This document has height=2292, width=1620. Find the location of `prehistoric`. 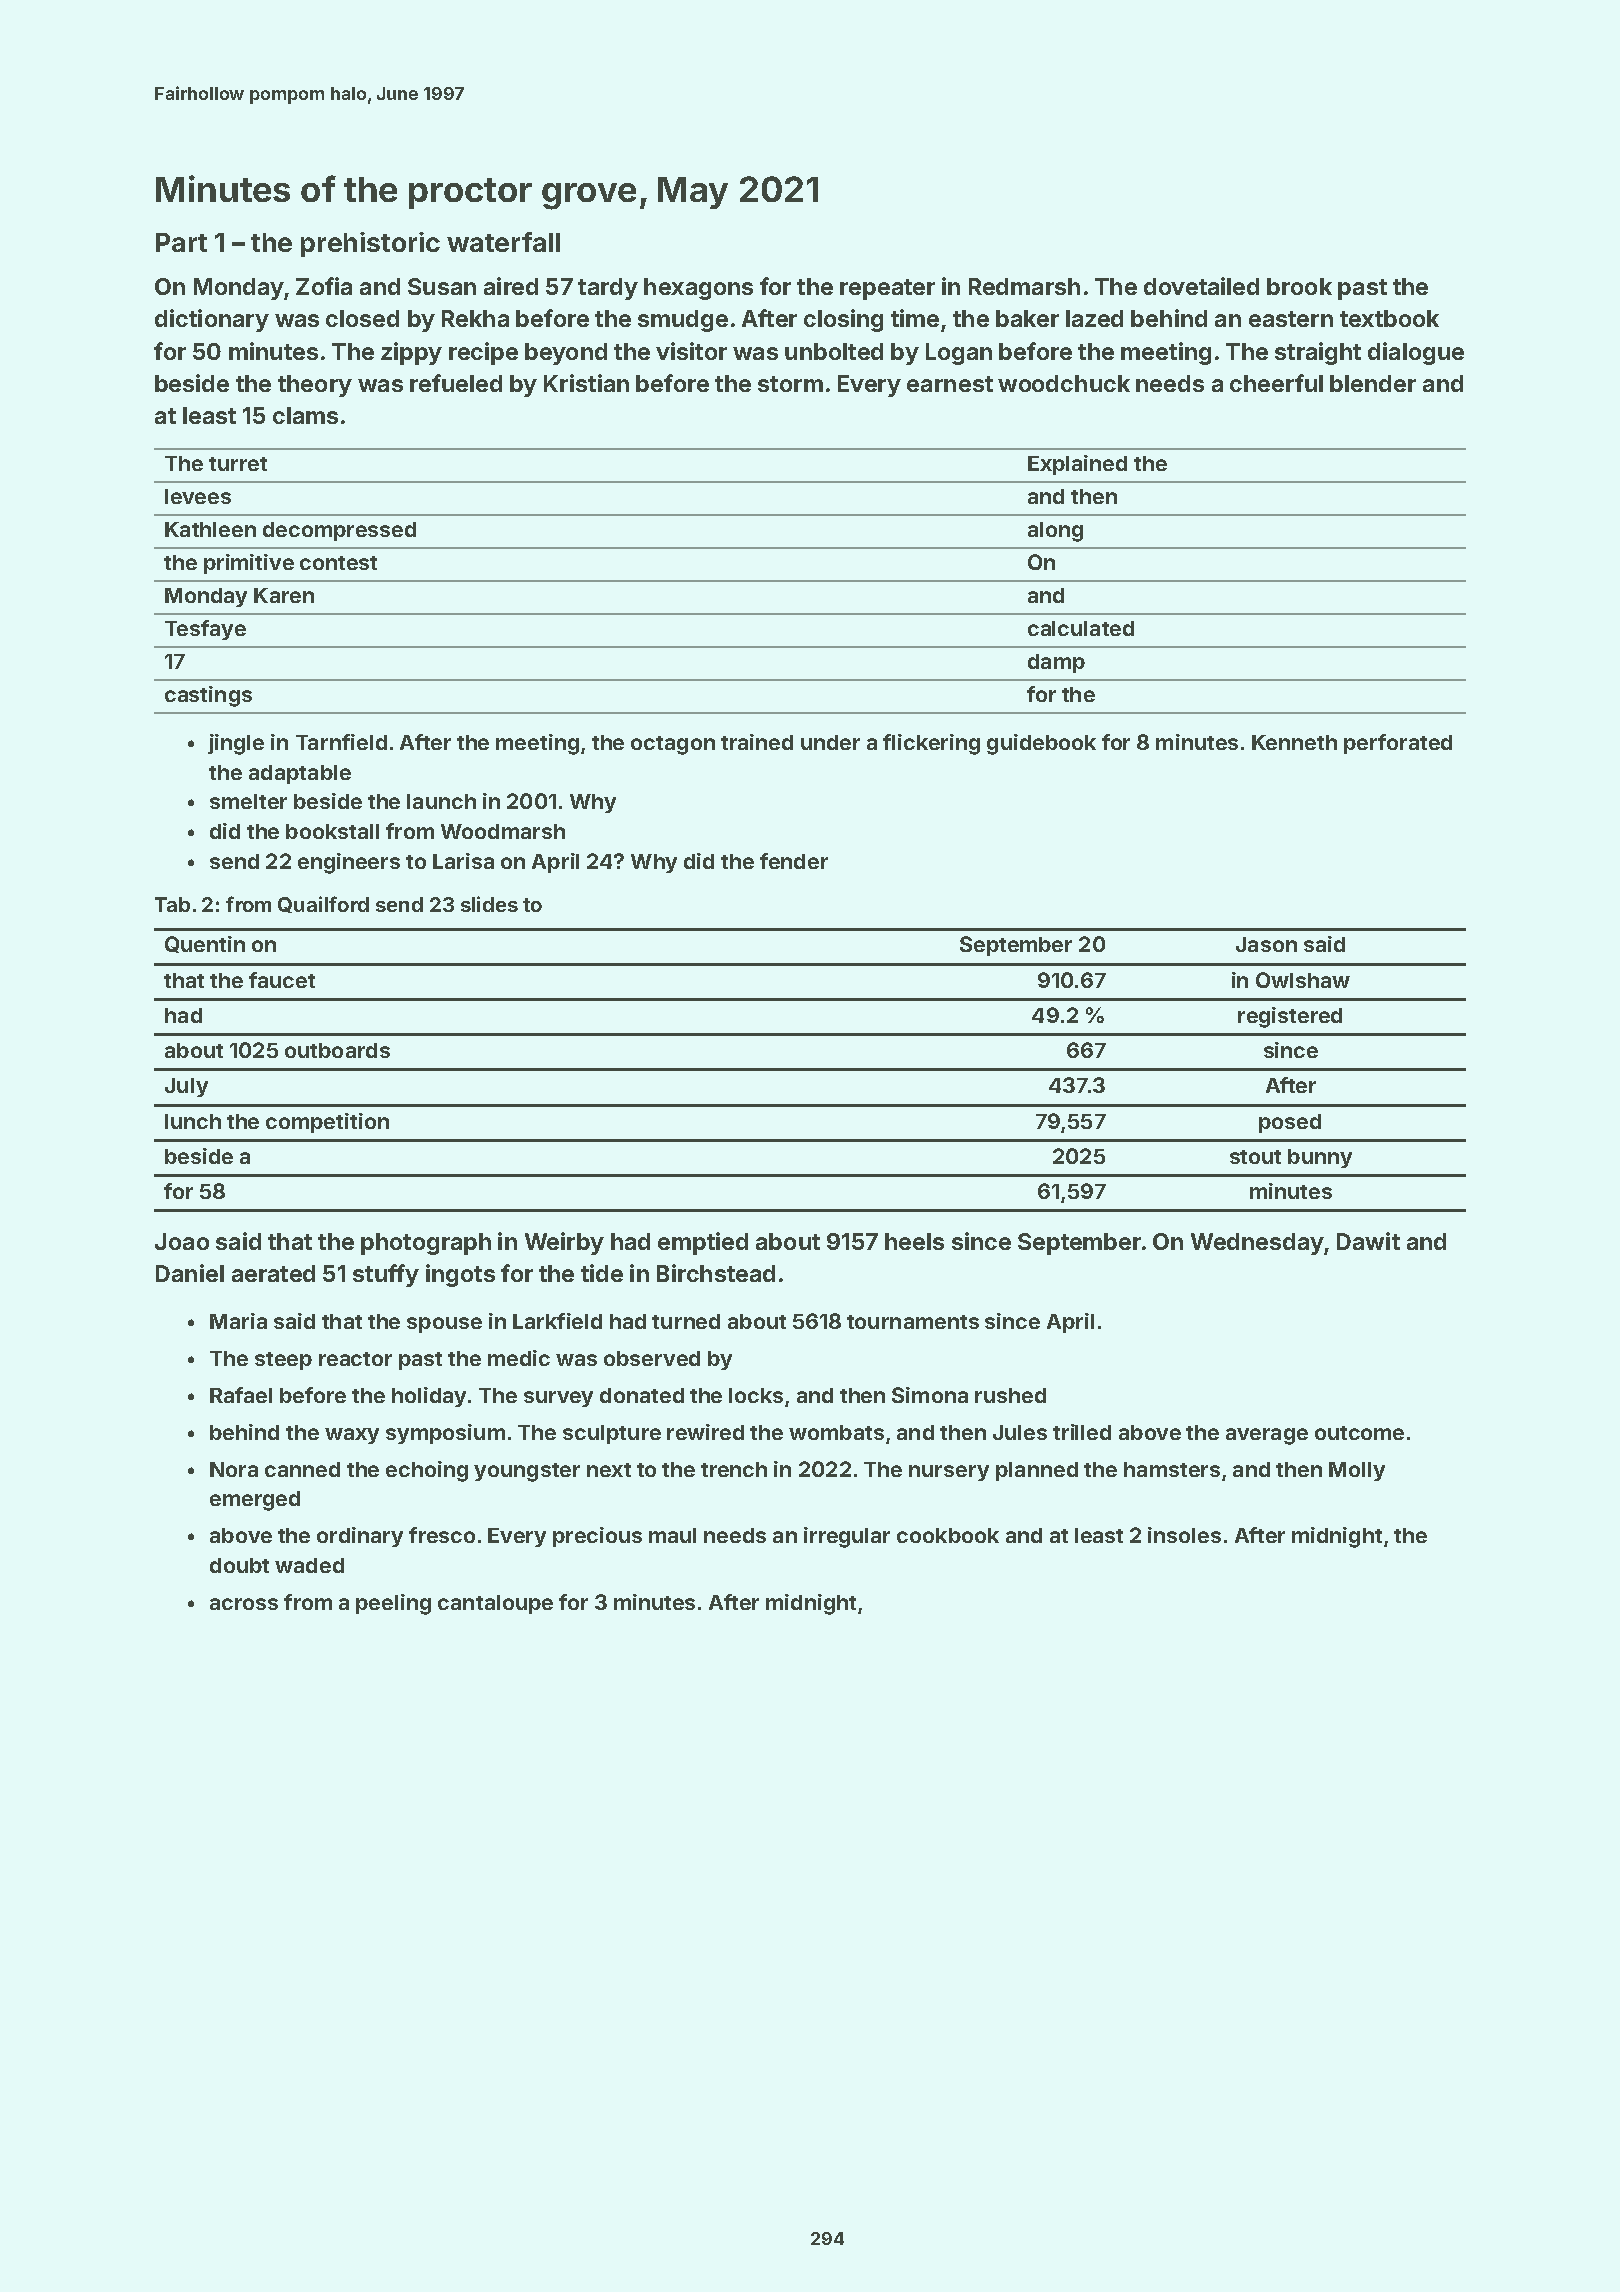

prehistoric is located at coordinates (370, 244).
